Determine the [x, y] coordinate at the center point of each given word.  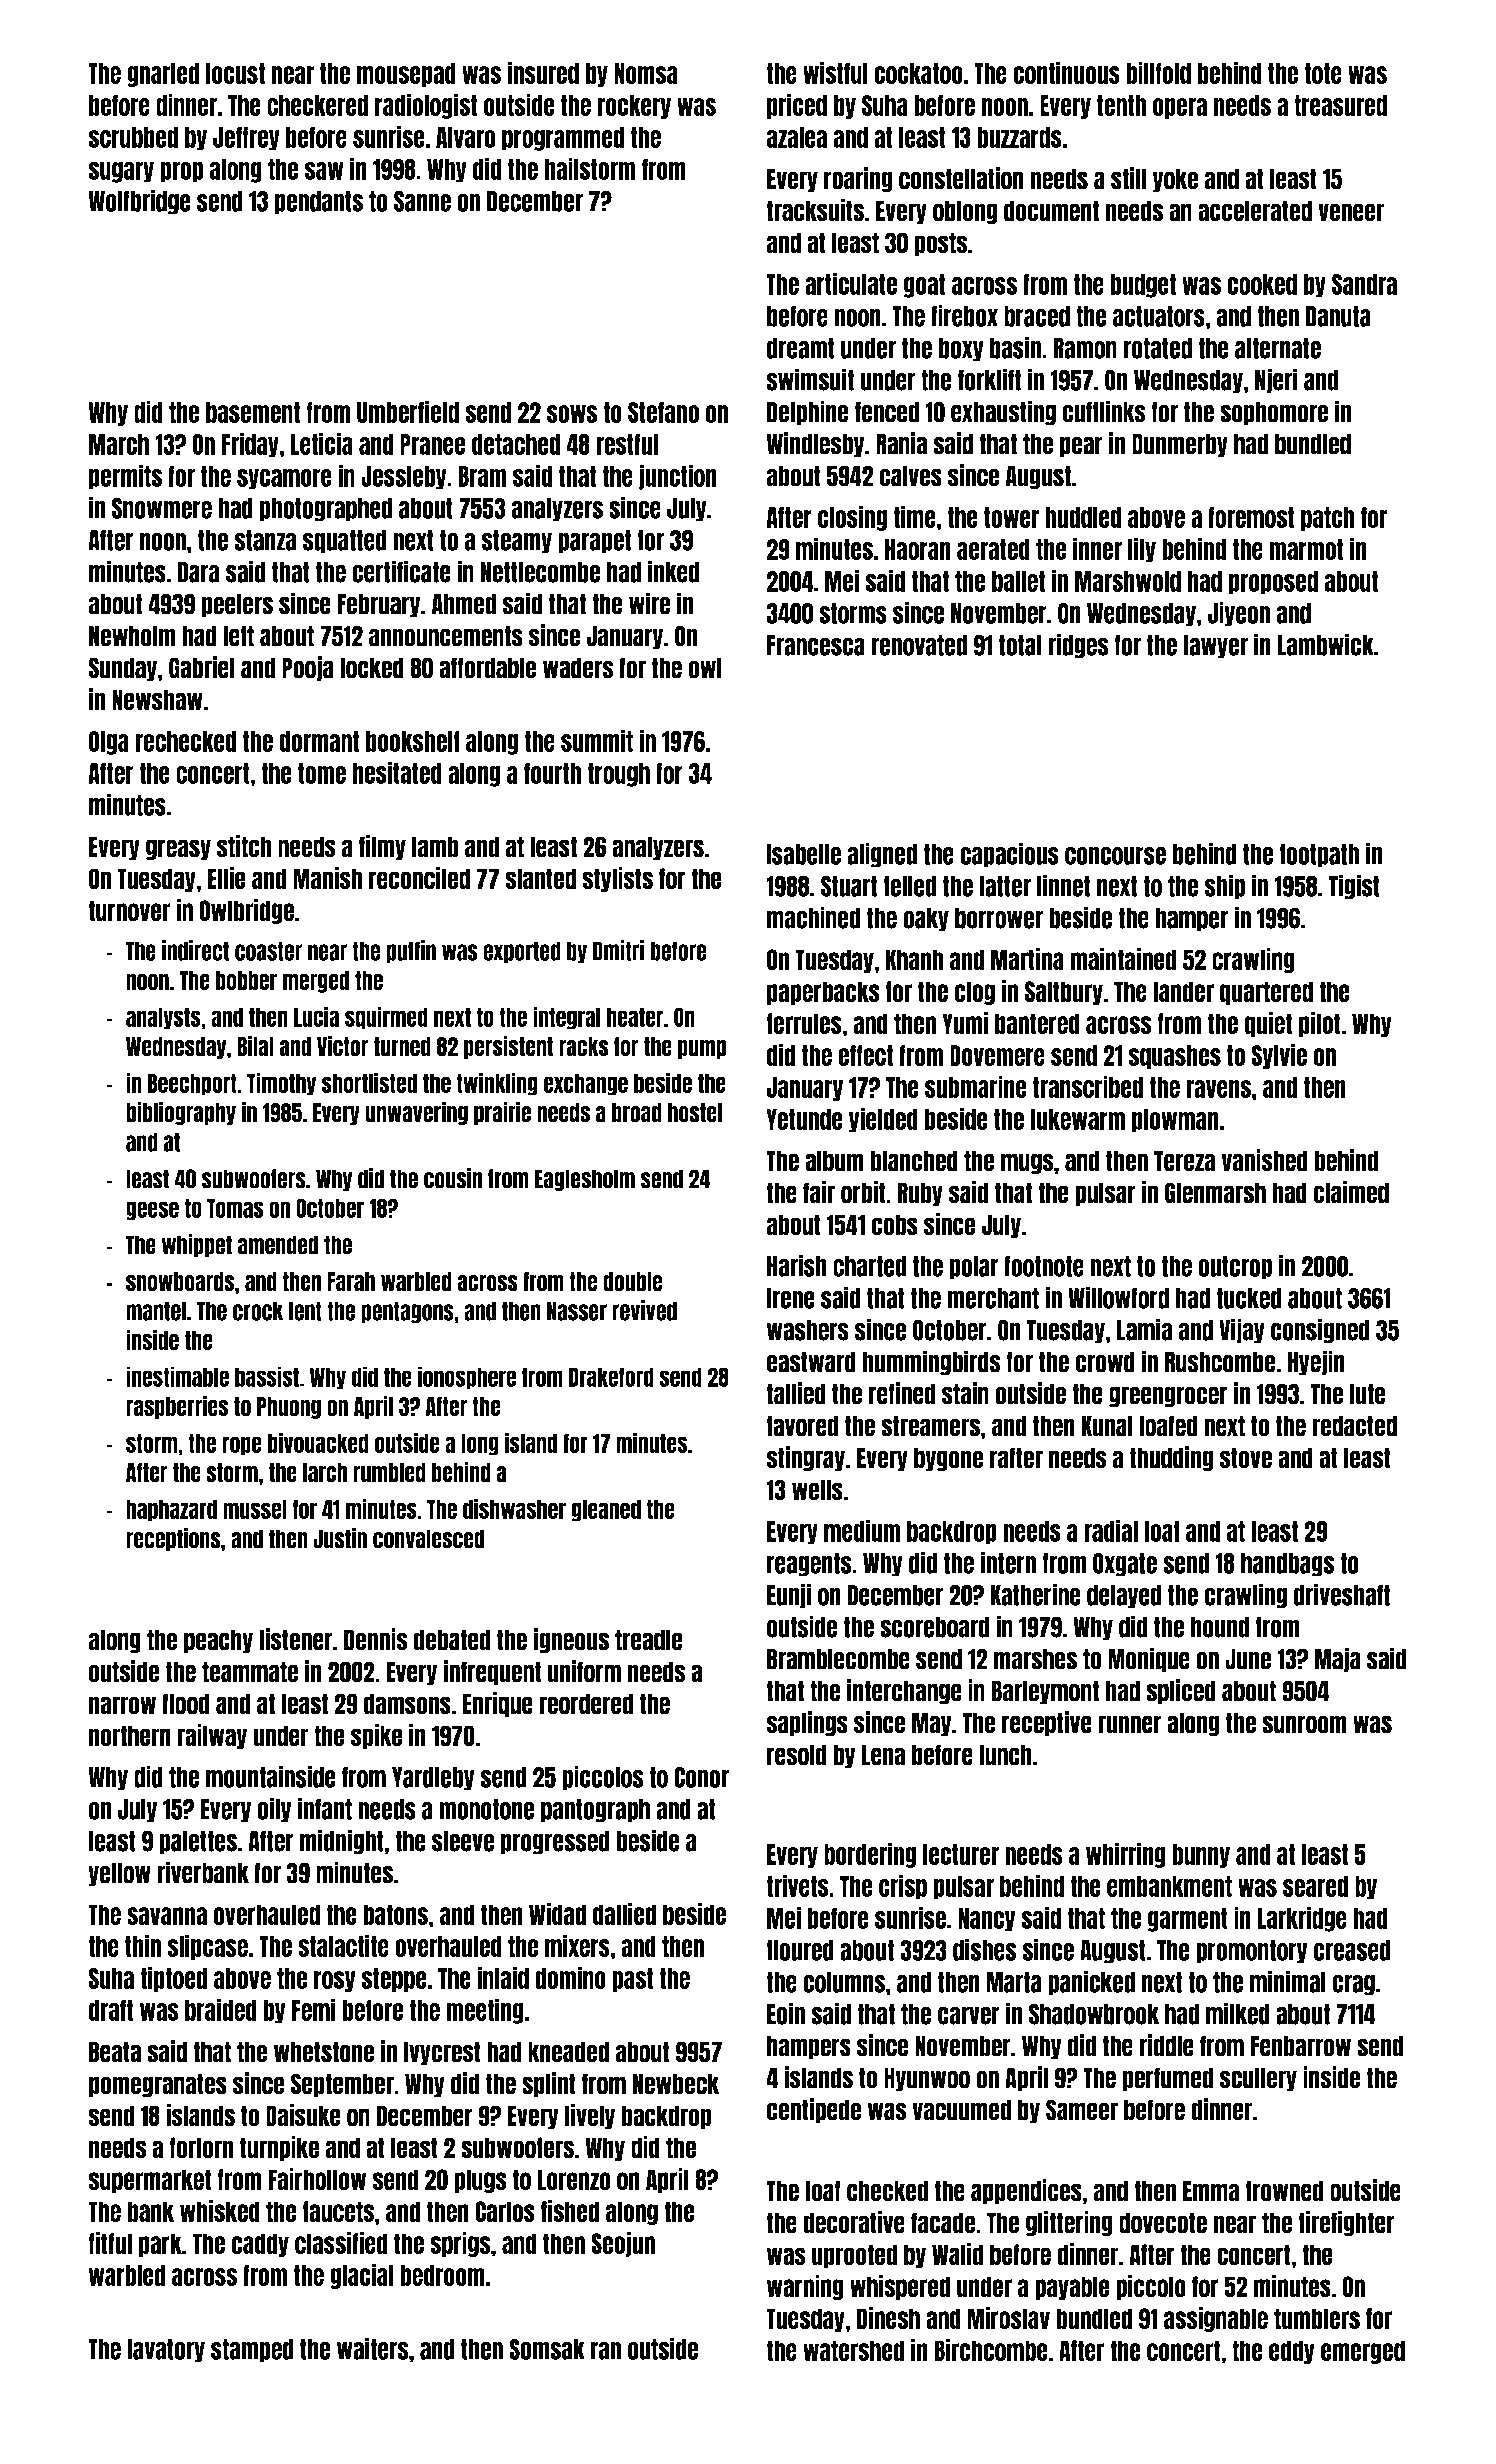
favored [802, 1426]
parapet [595, 542]
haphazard [171, 1511]
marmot [1306, 549]
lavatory [166, 2351]
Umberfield [408, 411]
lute [1368, 1394]
